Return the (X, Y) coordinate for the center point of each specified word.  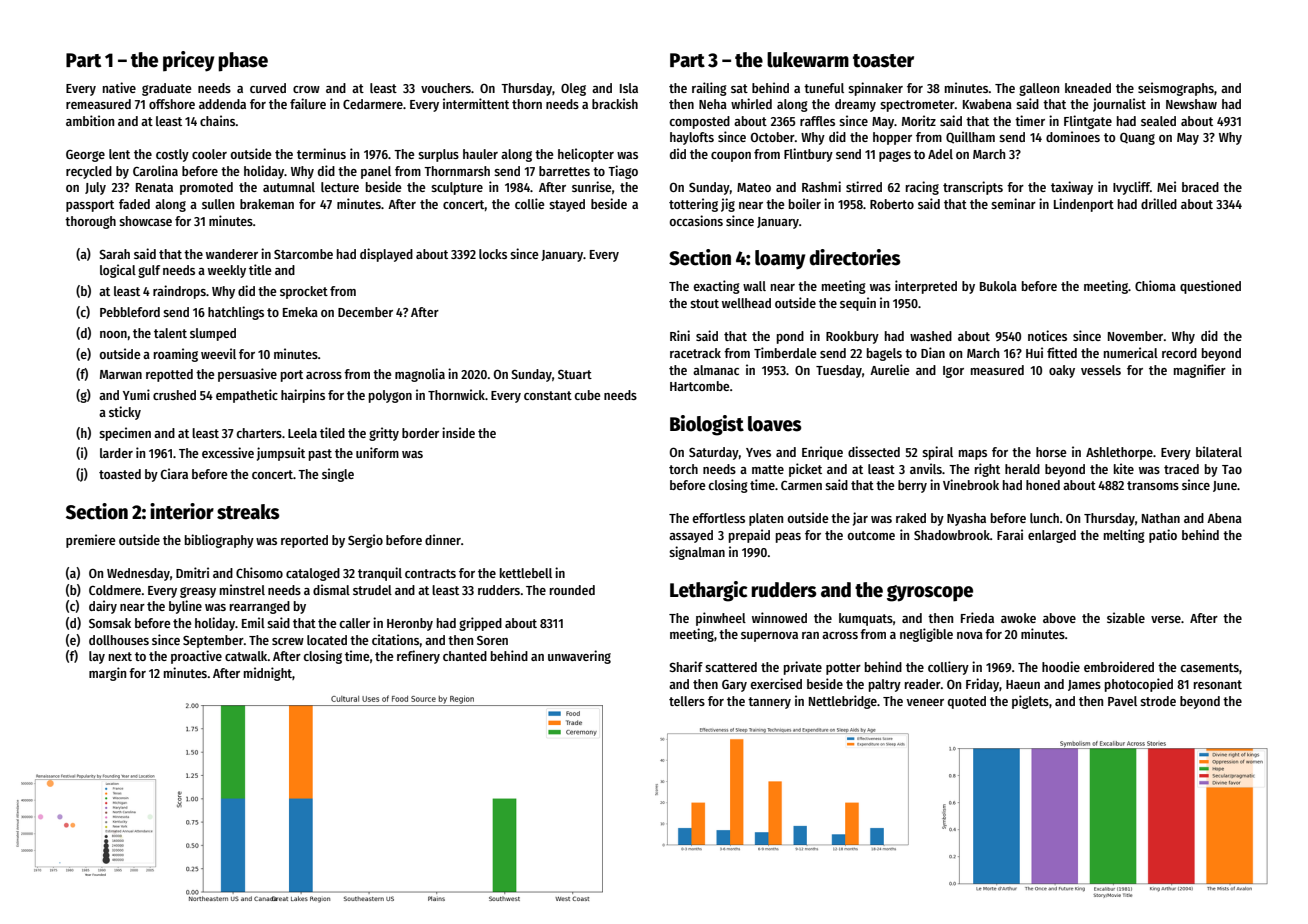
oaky (1062, 371)
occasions (696, 220)
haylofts (692, 138)
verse (1166, 619)
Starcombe (303, 254)
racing (922, 188)
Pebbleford (130, 312)
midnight (268, 674)
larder (116, 453)
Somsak (110, 623)
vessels (1101, 370)
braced (1200, 187)
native (119, 87)
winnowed (779, 617)
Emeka (300, 312)
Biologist (707, 425)
